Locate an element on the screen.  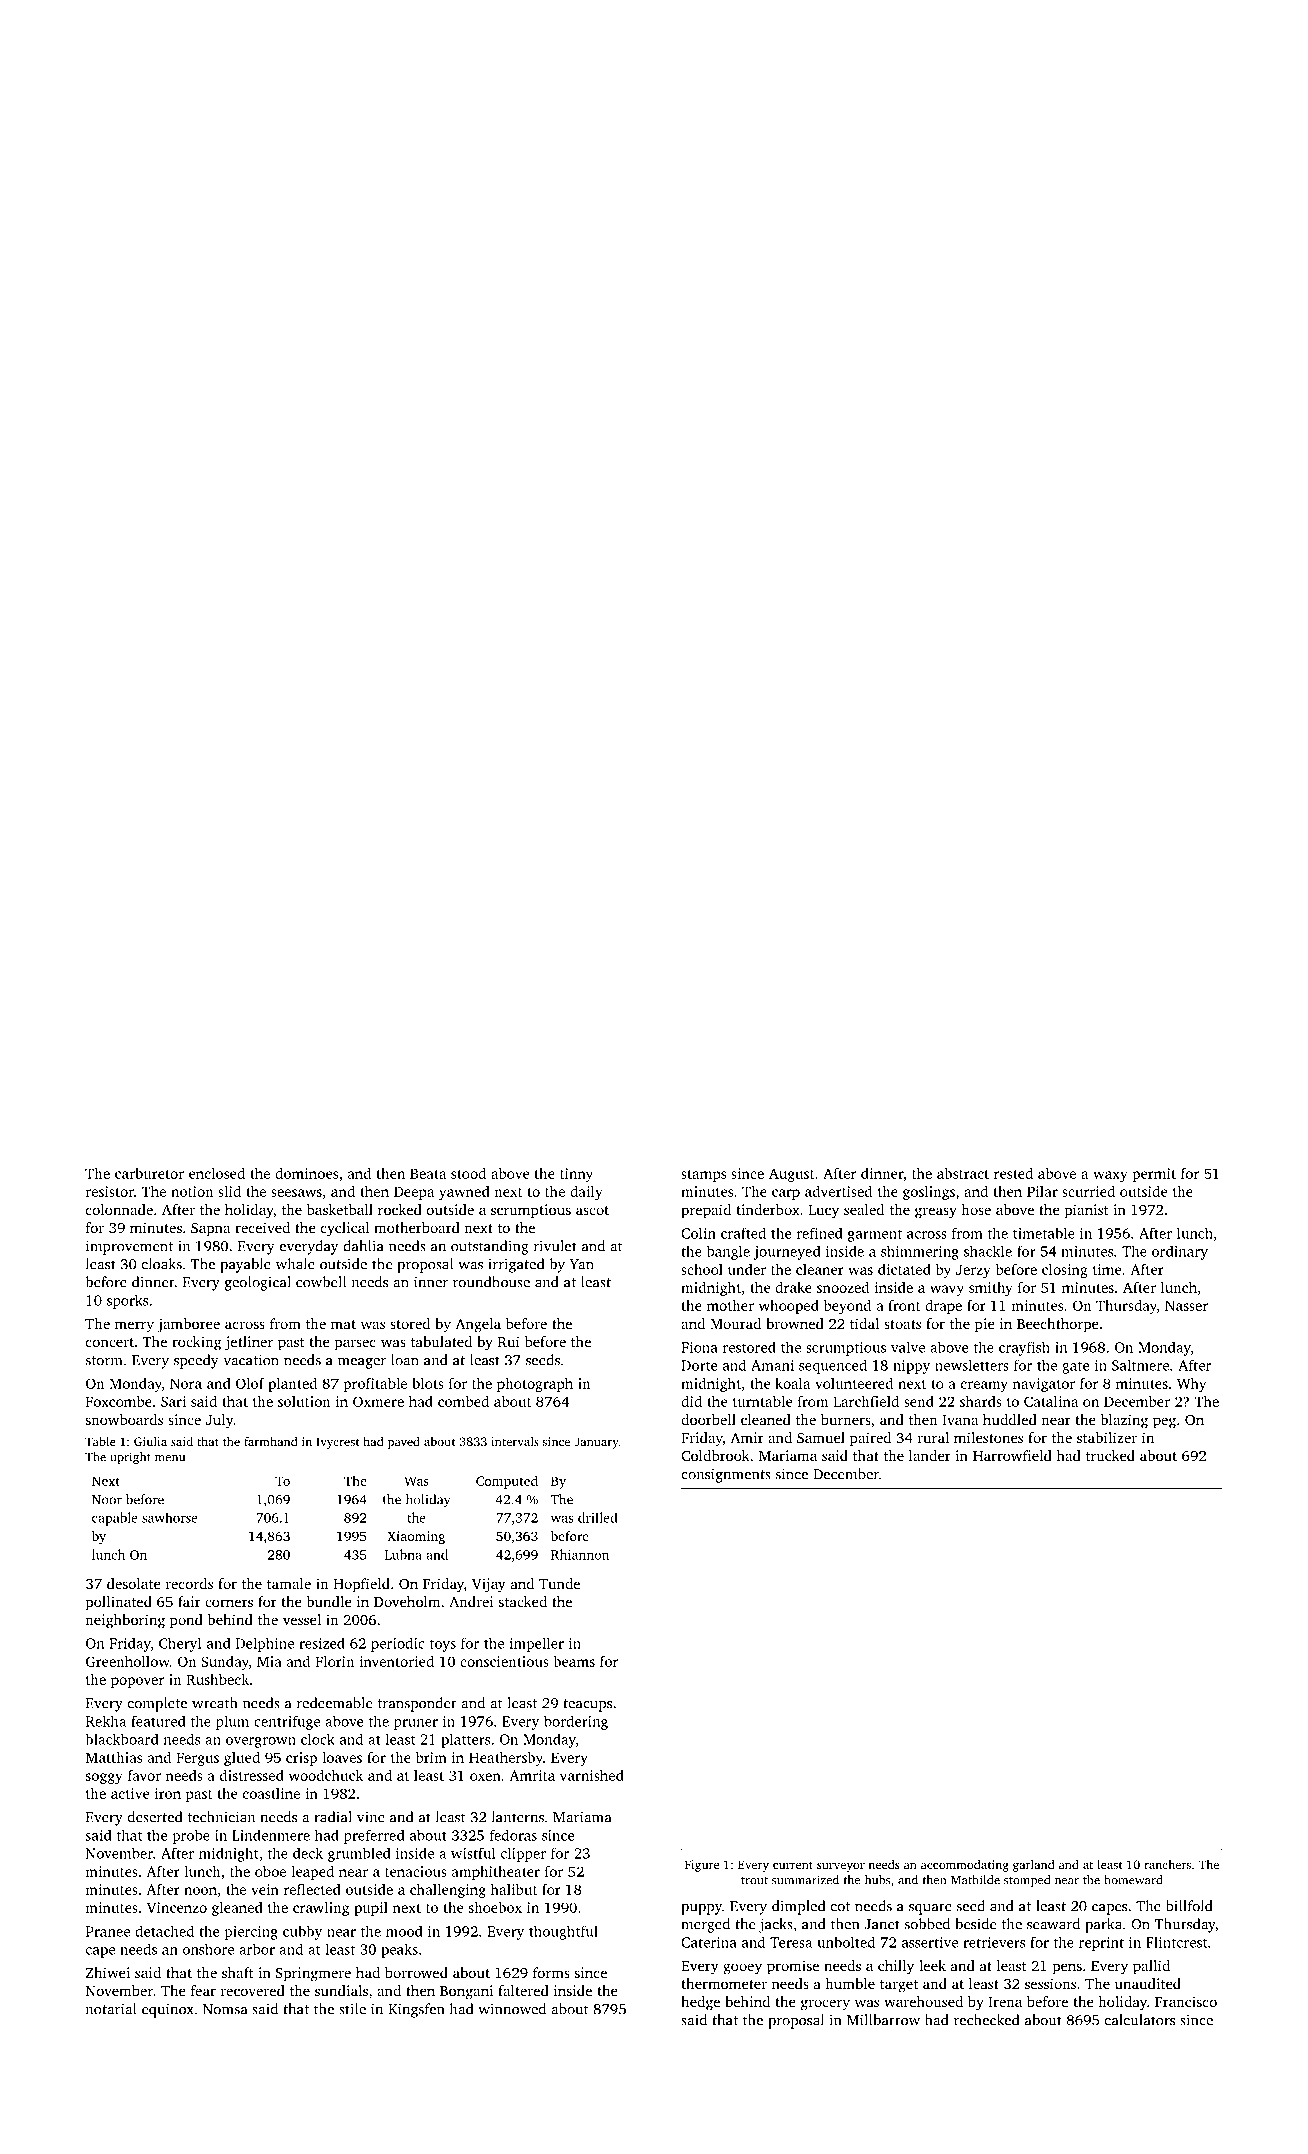
Millbarrow is located at coordinates (883, 2020).
